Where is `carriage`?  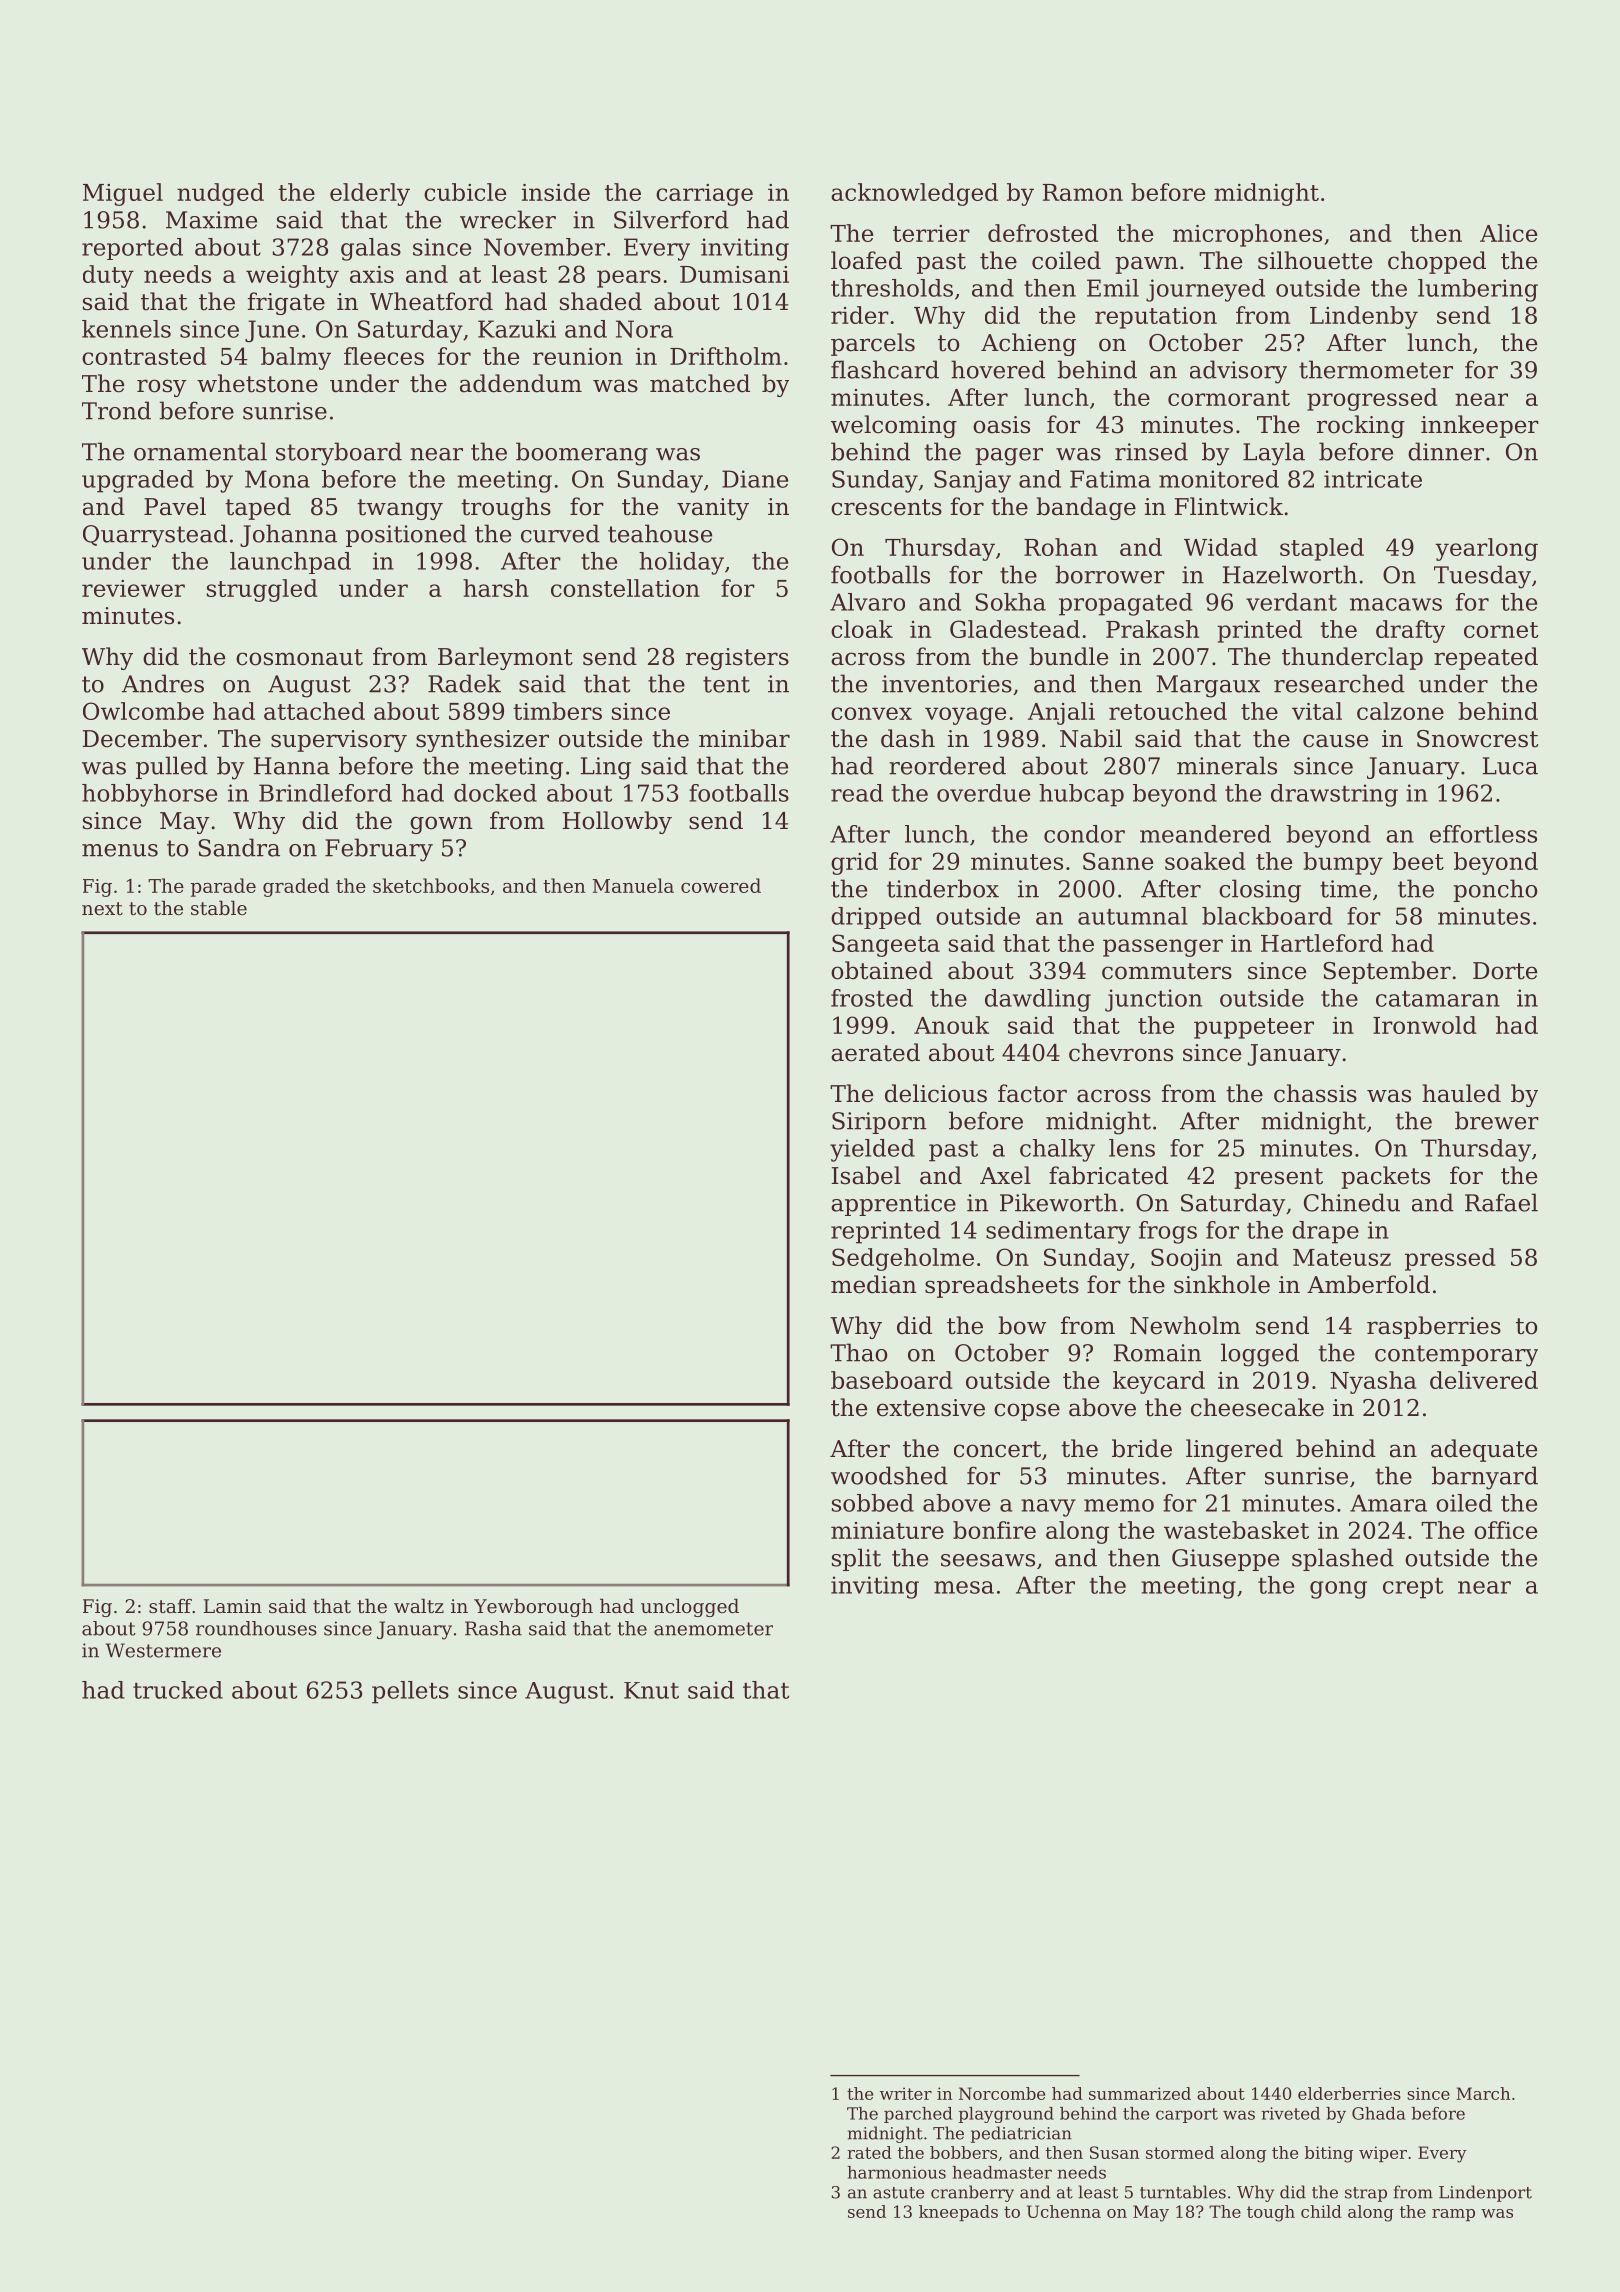
carriage is located at coordinates (704, 195).
